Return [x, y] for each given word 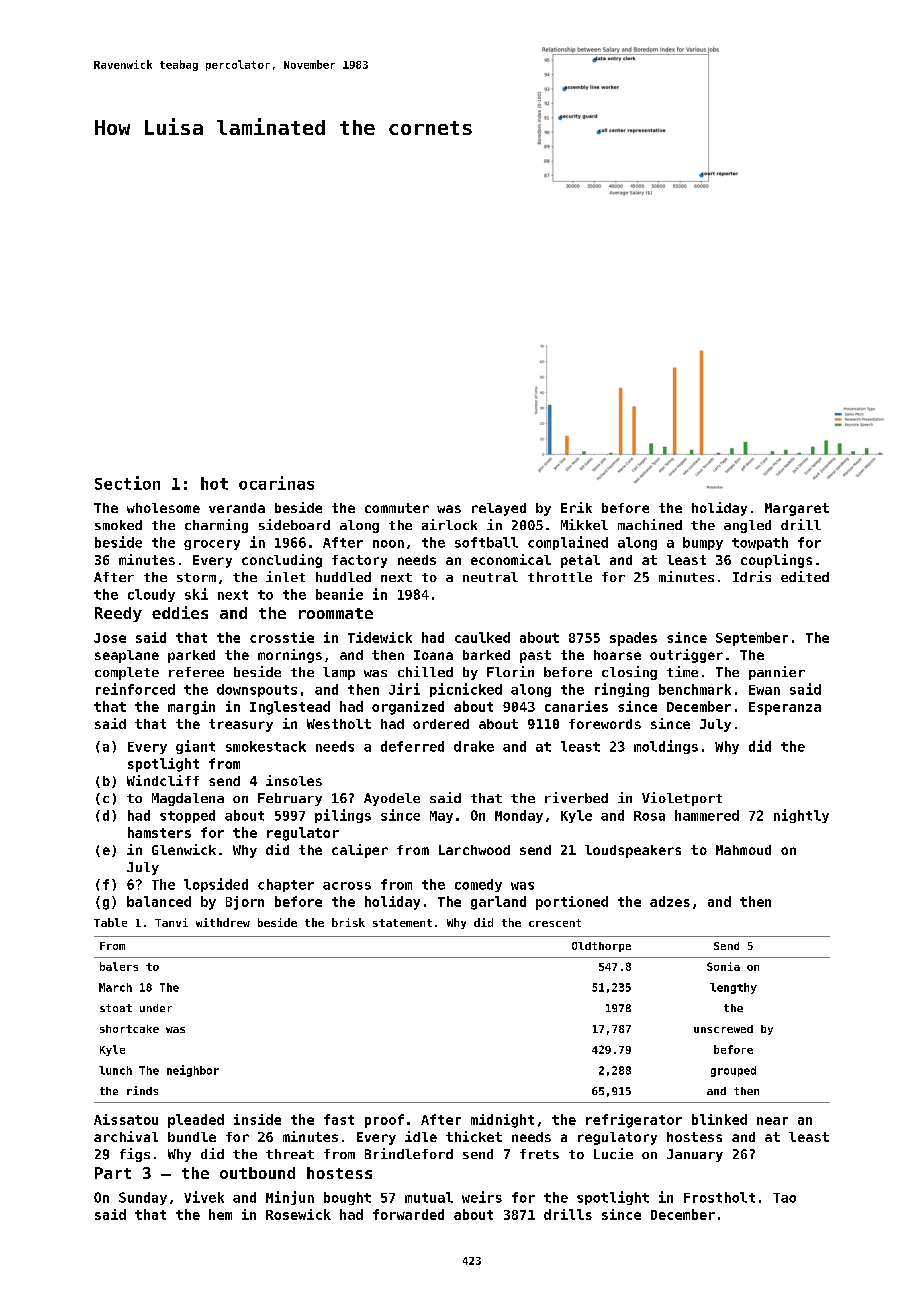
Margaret [797, 509]
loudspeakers [633, 851]
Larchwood [474, 850]
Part [113, 1173]
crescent [555, 923]
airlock [449, 524]
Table [110, 922]
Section [127, 483]
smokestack [266, 746]
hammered [707, 815]
